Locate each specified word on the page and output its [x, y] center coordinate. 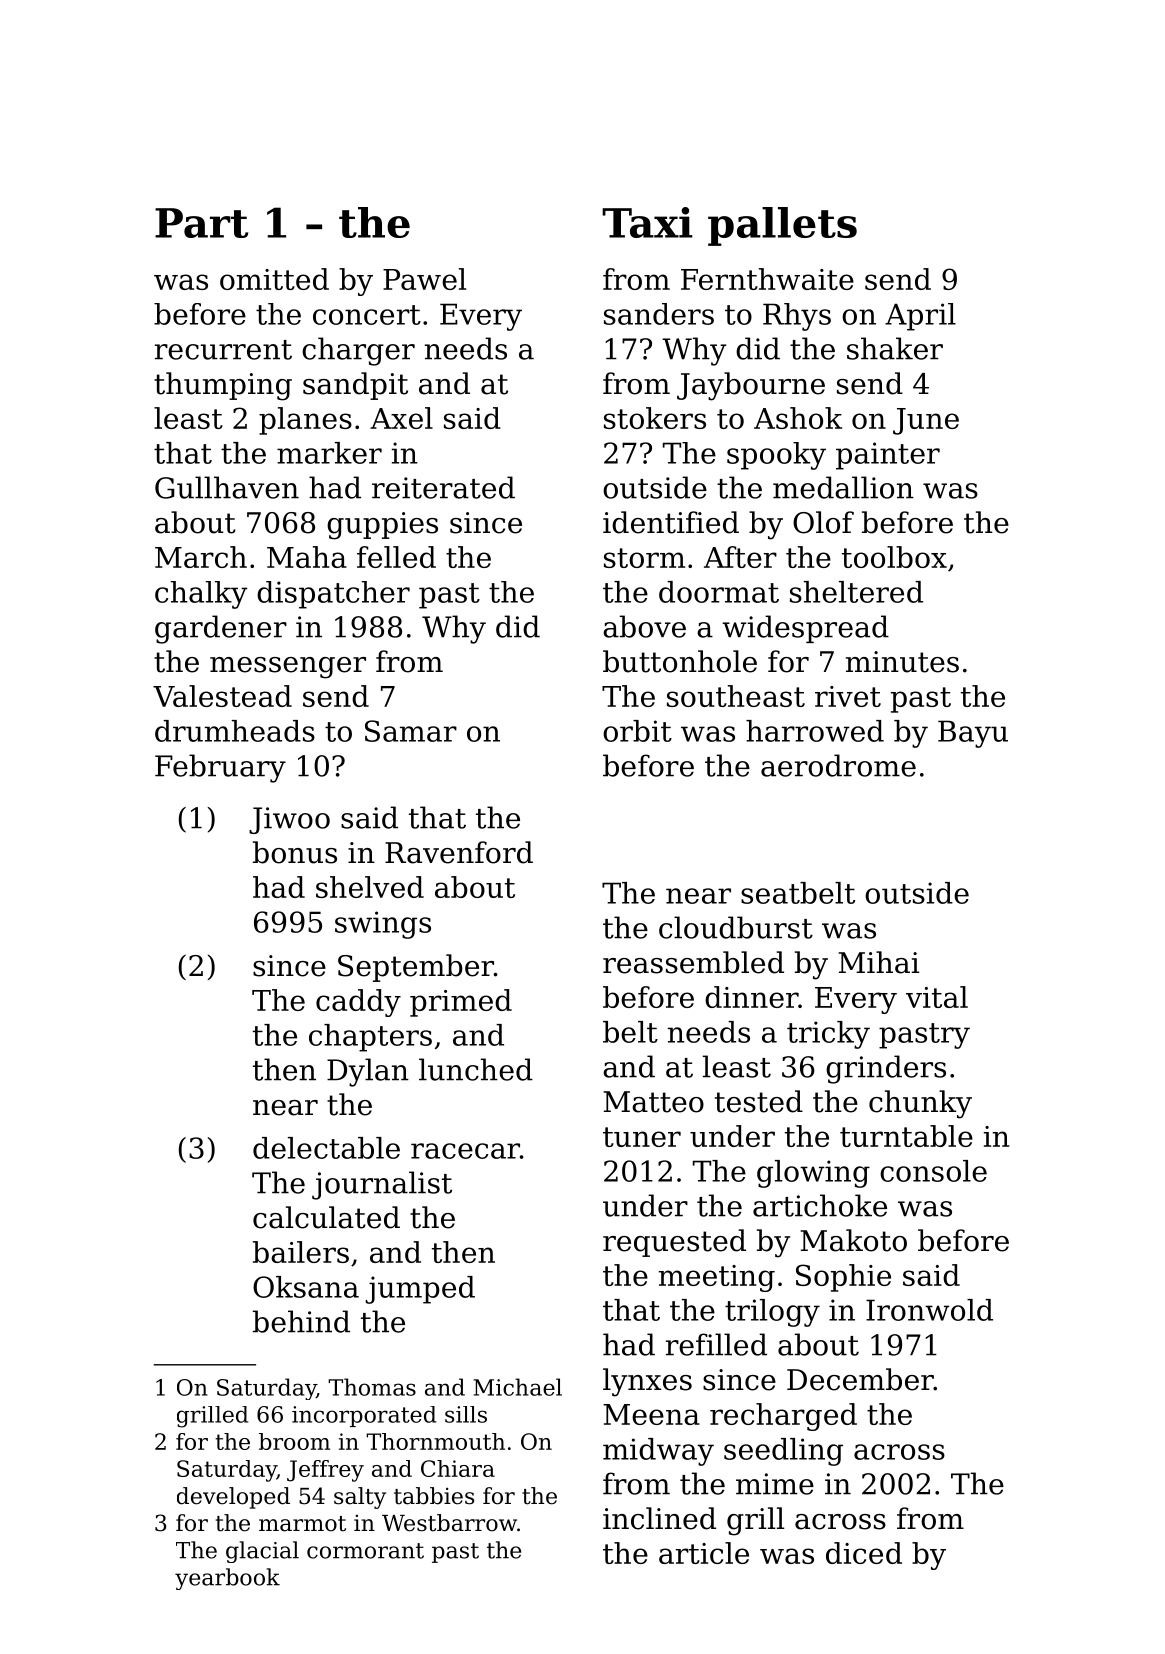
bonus [295, 852]
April [920, 317]
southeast [736, 696]
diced [864, 1553]
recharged [783, 1417]
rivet [848, 696]
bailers [301, 1252]
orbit [637, 731]
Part [201, 223]
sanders [659, 314]
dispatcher [333, 595]
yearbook [227, 1579]
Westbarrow [449, 1523]
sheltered [856, 592]
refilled [716, 1344]
